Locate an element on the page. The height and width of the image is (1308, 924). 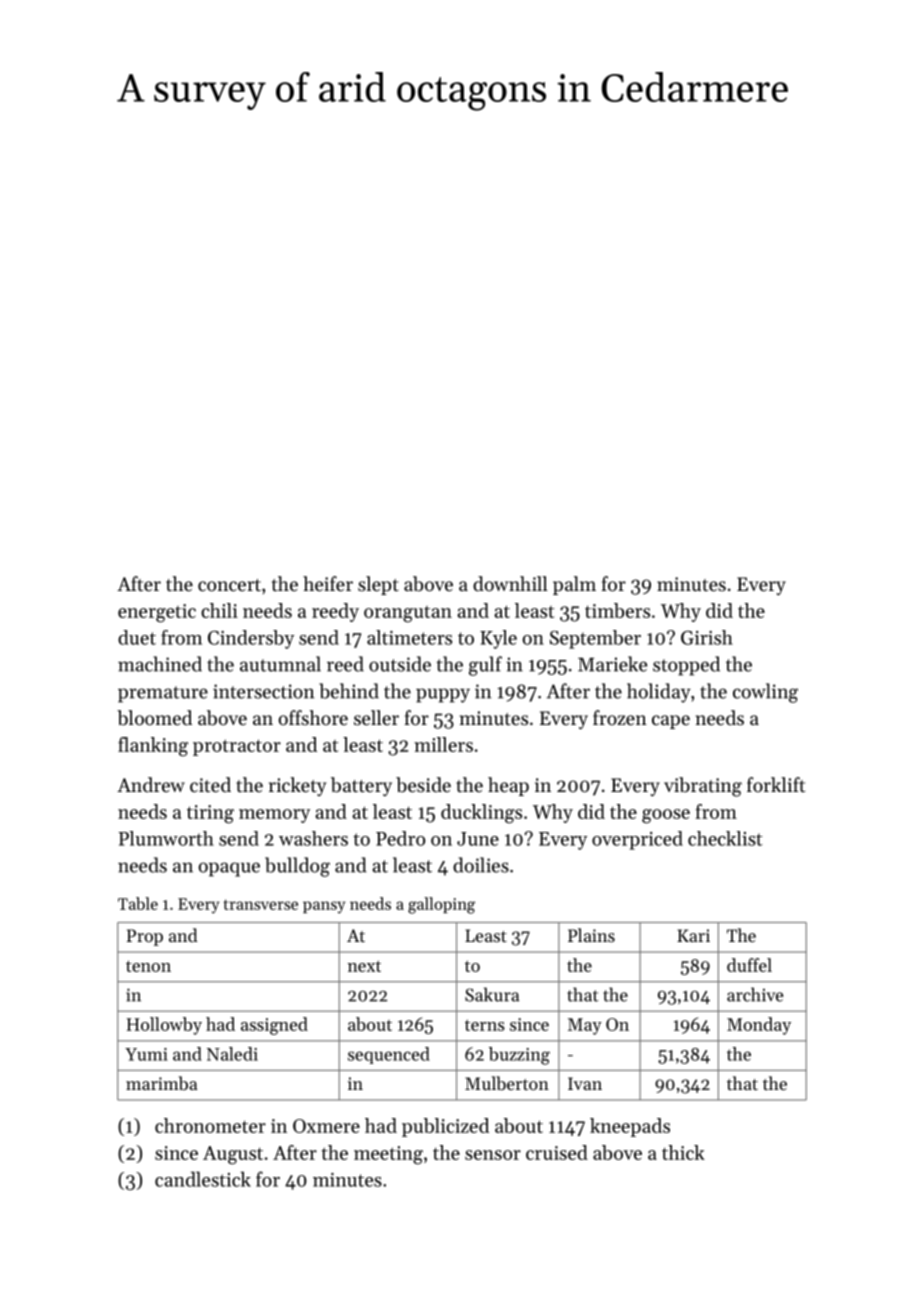
downhill is located at coordinates (510, 583).
